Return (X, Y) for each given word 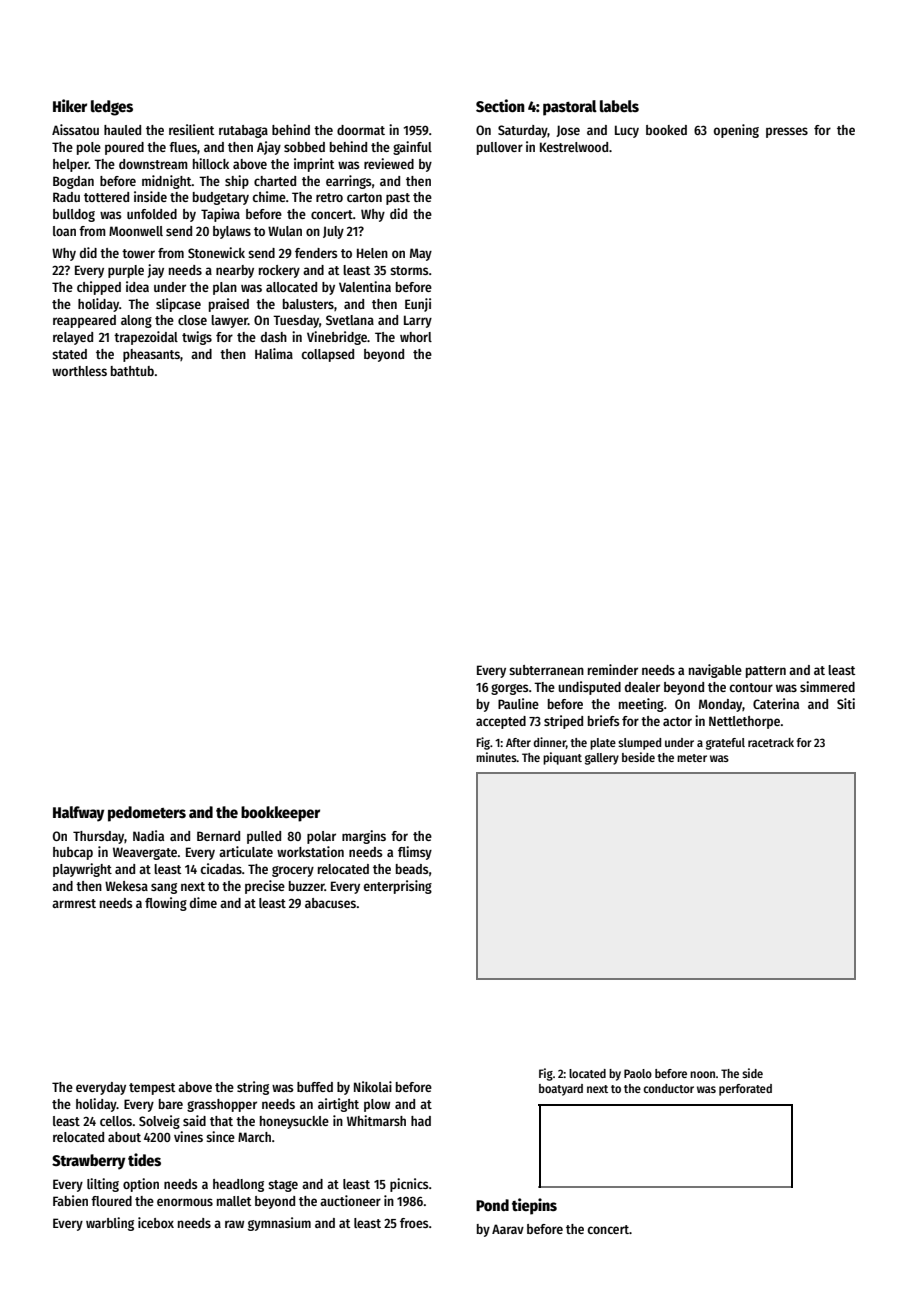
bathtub (132, 371)
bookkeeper (280, 814)
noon (702, 1074)
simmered (827, 686)
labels (619, 106)
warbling (110, 1224)
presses (787, 132)
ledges (112, 108)
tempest (152, 1089)
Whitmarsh (376, 1120)
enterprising (398, 887)
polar (321, 837)
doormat (361, 130)
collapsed (328, 355)
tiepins (534, 1206)
